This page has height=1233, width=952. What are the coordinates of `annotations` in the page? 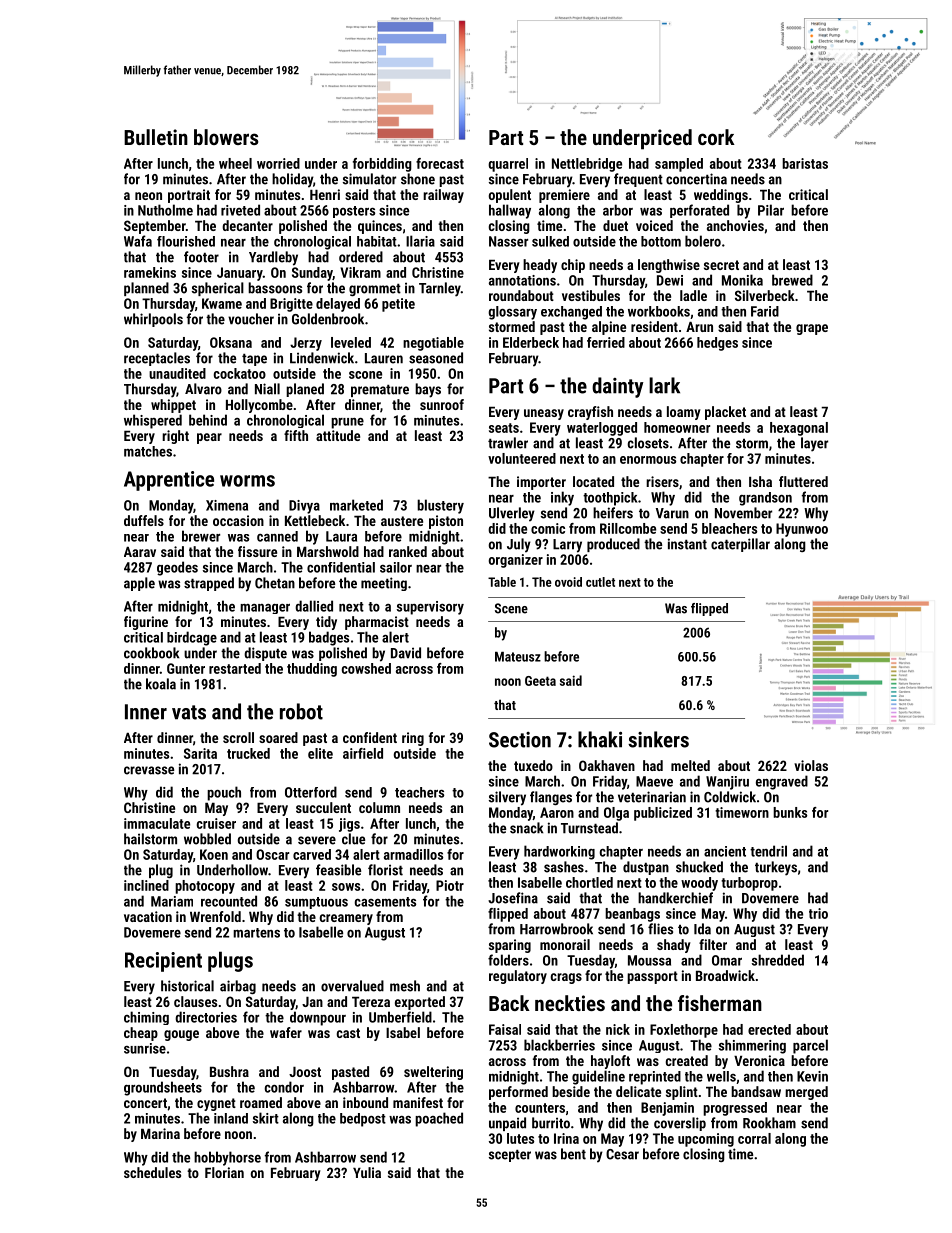 It's located at (522, 280).
